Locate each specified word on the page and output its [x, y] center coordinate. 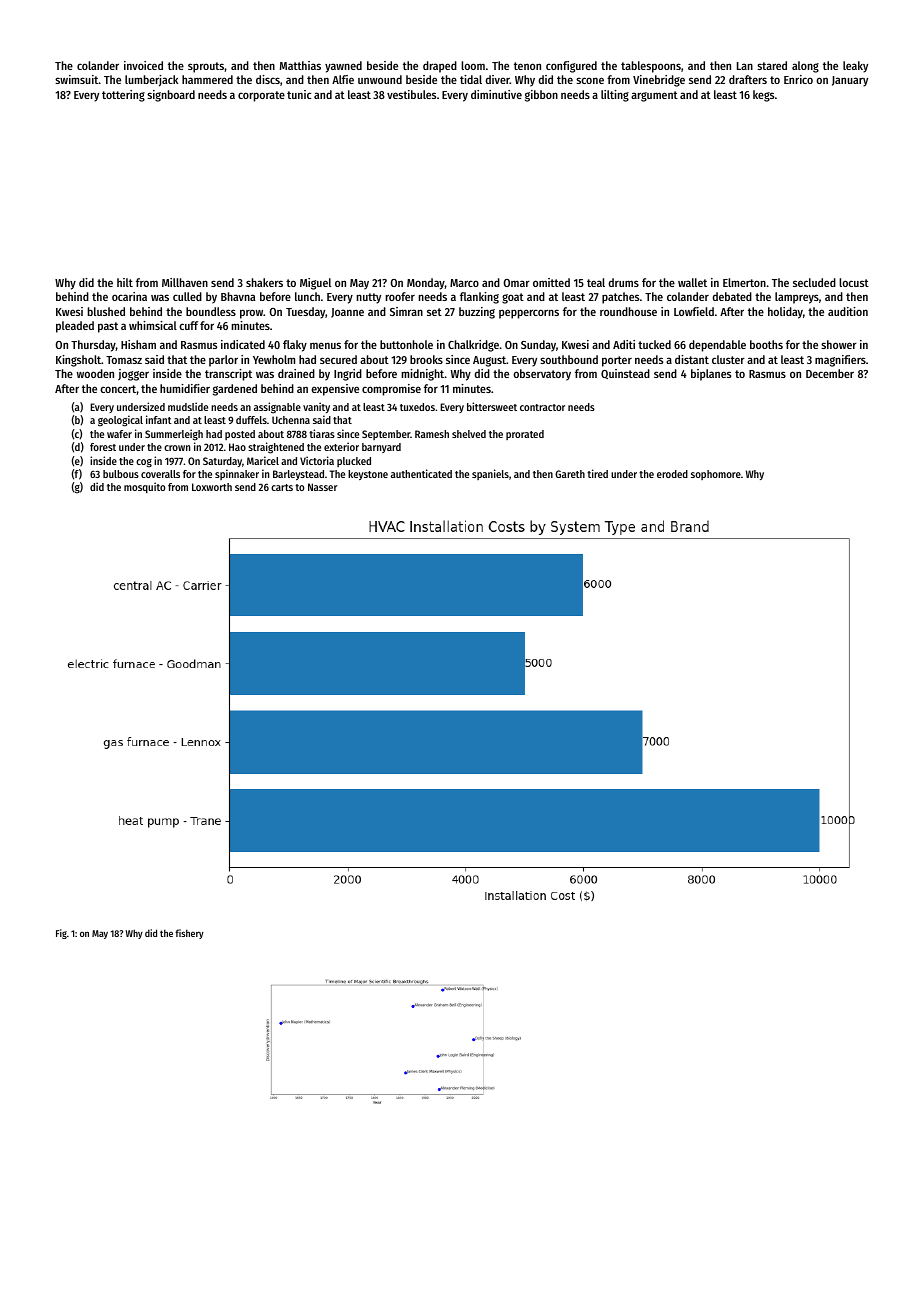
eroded [672, 474]
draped [440, 67]
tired [597, 473]
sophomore [716, 475]
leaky [855, 67]
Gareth [570, 474]
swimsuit [77, 79]
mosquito [144, 487]
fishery [189, 934]
